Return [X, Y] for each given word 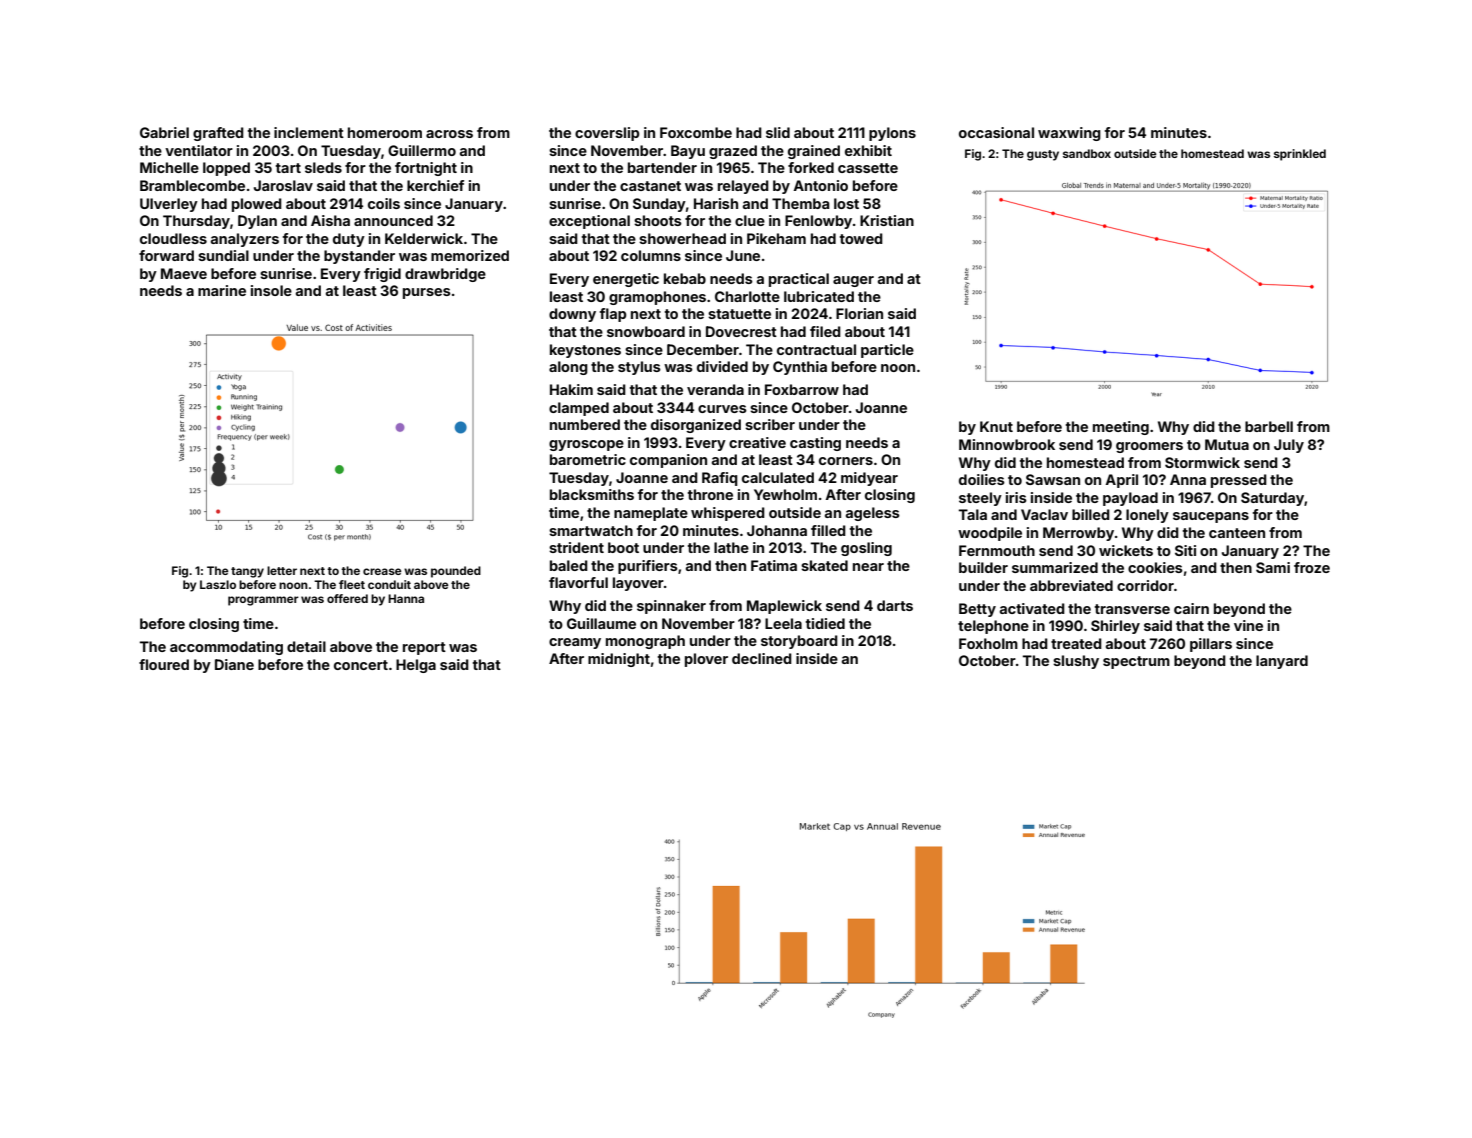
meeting [1121, 428]
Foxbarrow [802, 389]
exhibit [868, 150]
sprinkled [1300, 155]
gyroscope [586, 445]
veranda [715, 389]
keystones [585, 351]
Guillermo [422, 150]
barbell [1269, 426]
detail [306, 646]
